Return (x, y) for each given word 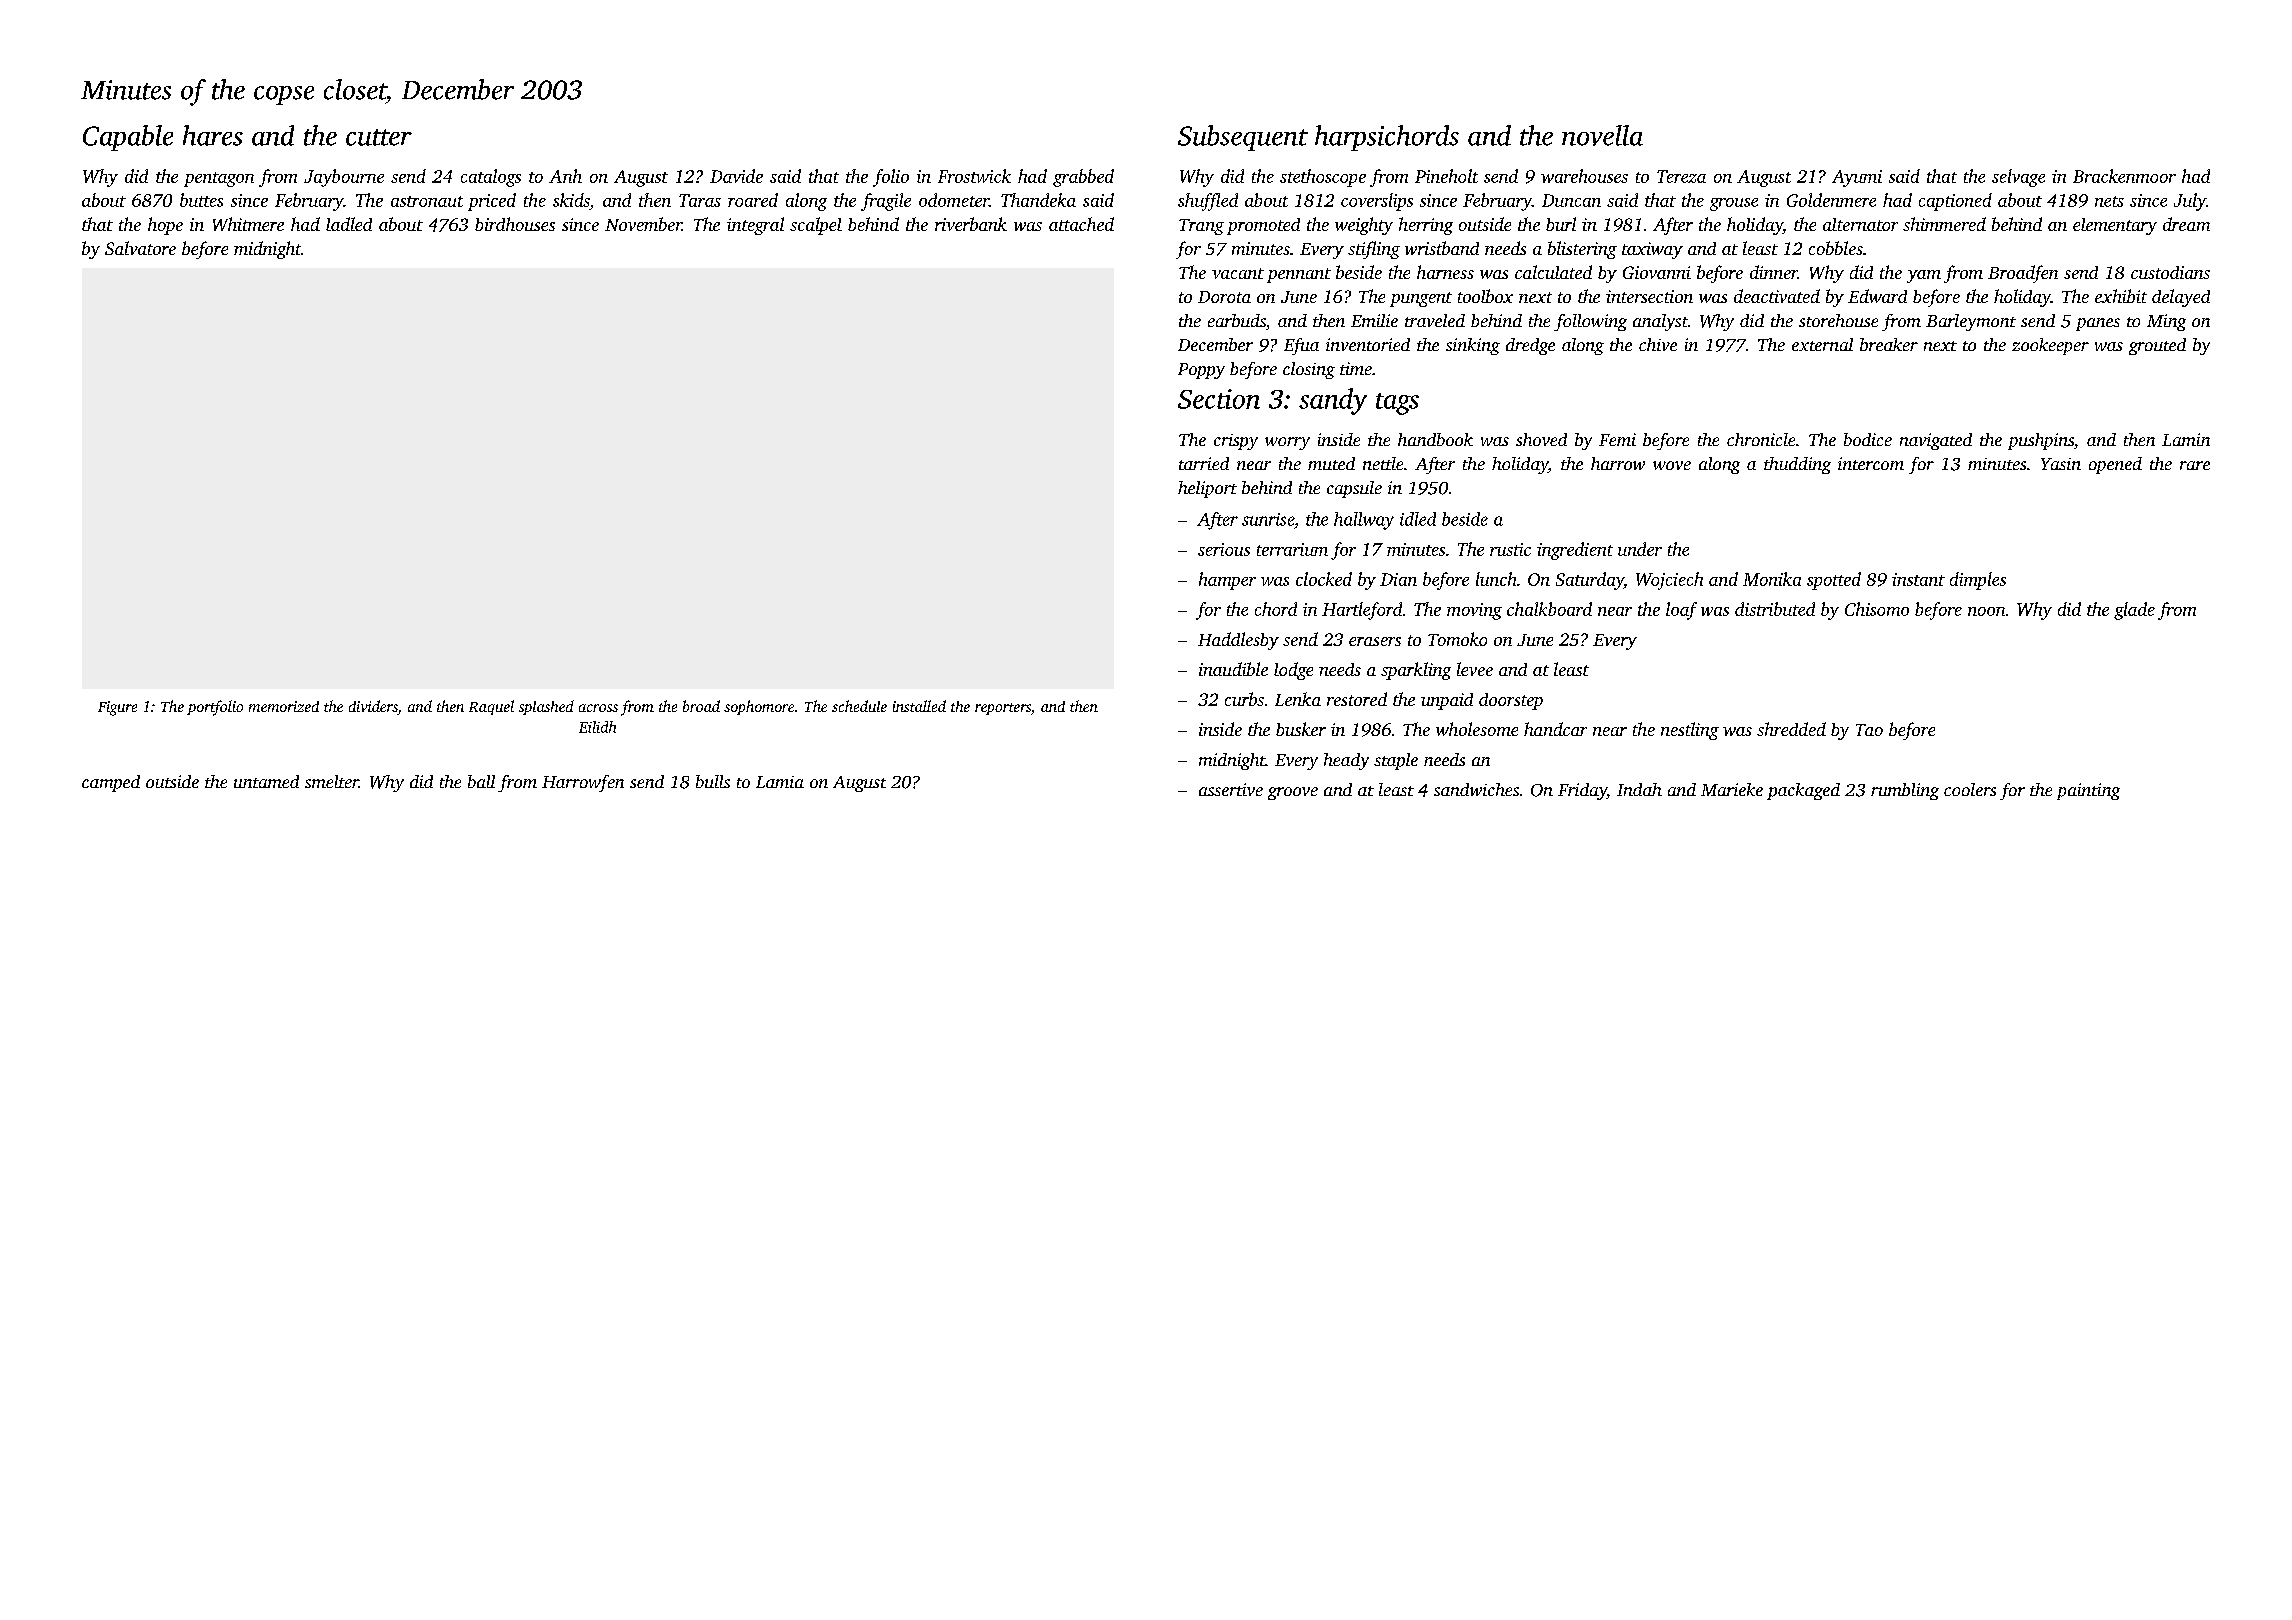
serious (1224, 549)
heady (1346, 761)
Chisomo (1877, 609)
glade (2134, 611)
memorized (284, 706)
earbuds (1237, 320)
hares (213, 135)
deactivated (1777, 296)
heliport (1207, 489)
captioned (1955, 202)
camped (111, 783)
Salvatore (140, 248)
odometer (954, 200)
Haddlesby (1238, 641)
